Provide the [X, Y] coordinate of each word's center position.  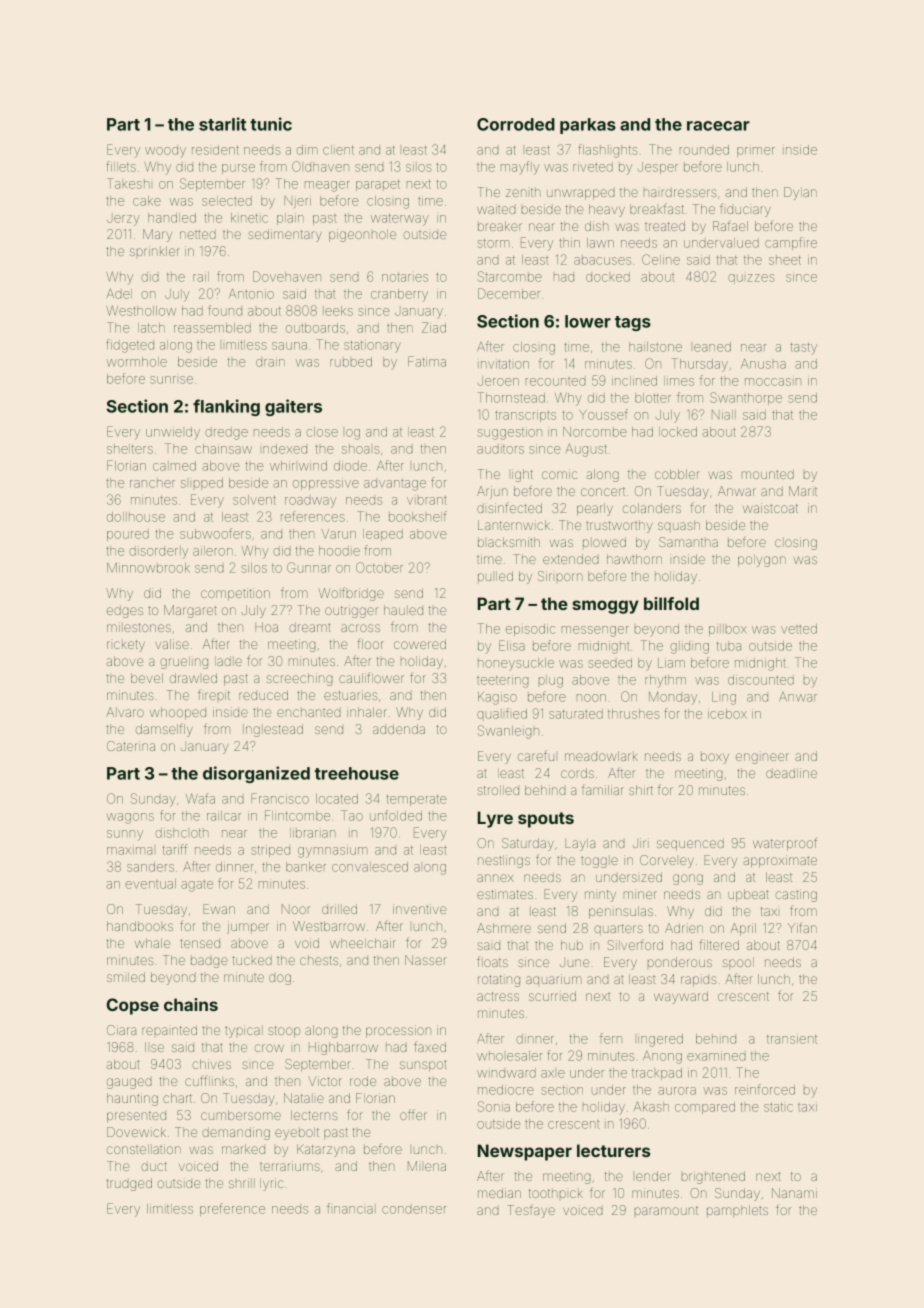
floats [492, 961]
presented [136, 1117]
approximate [780, 861]
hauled [403, 610]
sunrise [171, 380]
